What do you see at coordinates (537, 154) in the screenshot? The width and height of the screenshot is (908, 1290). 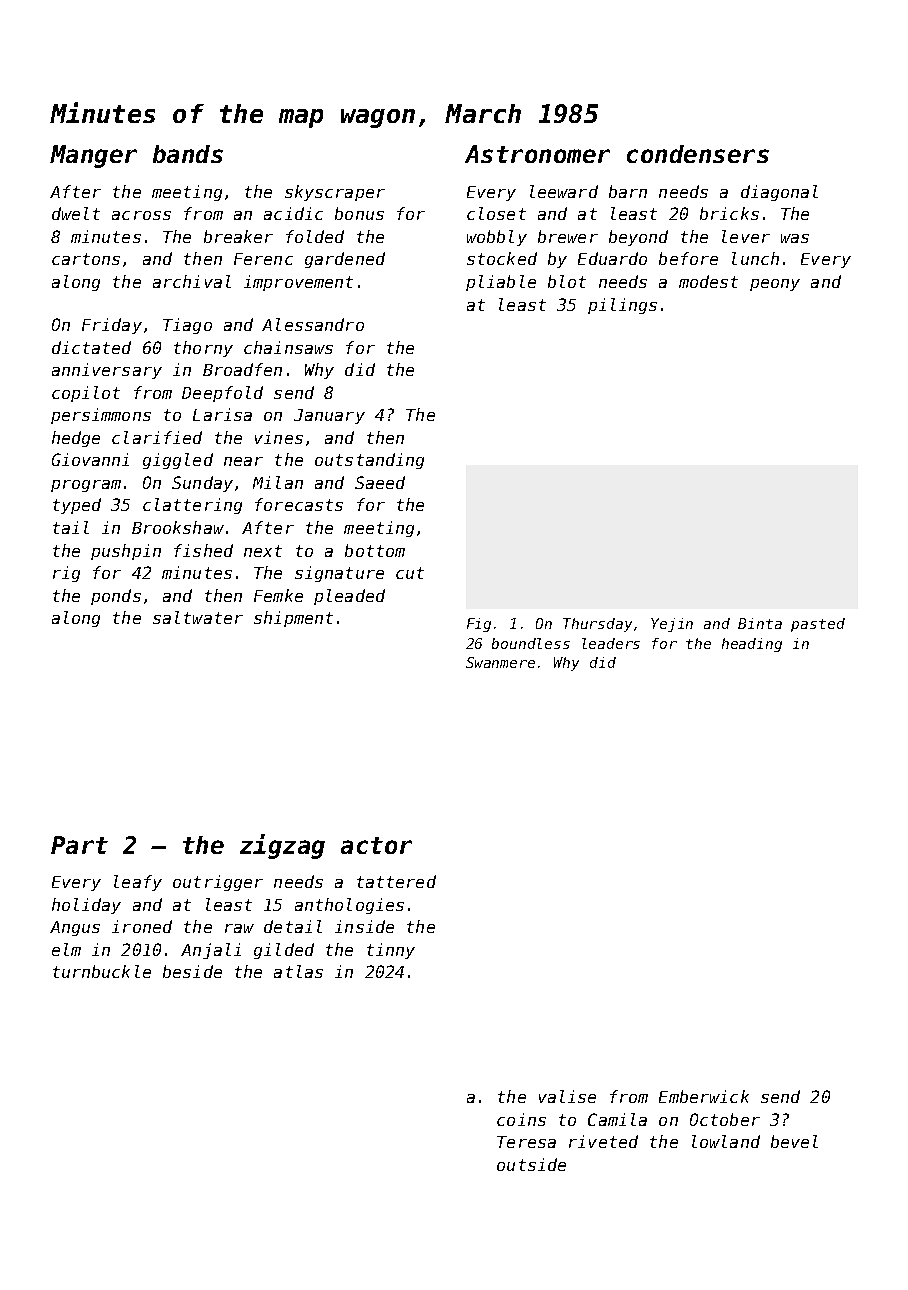 I see `Astronomer` at bounding box center [537, 154].
